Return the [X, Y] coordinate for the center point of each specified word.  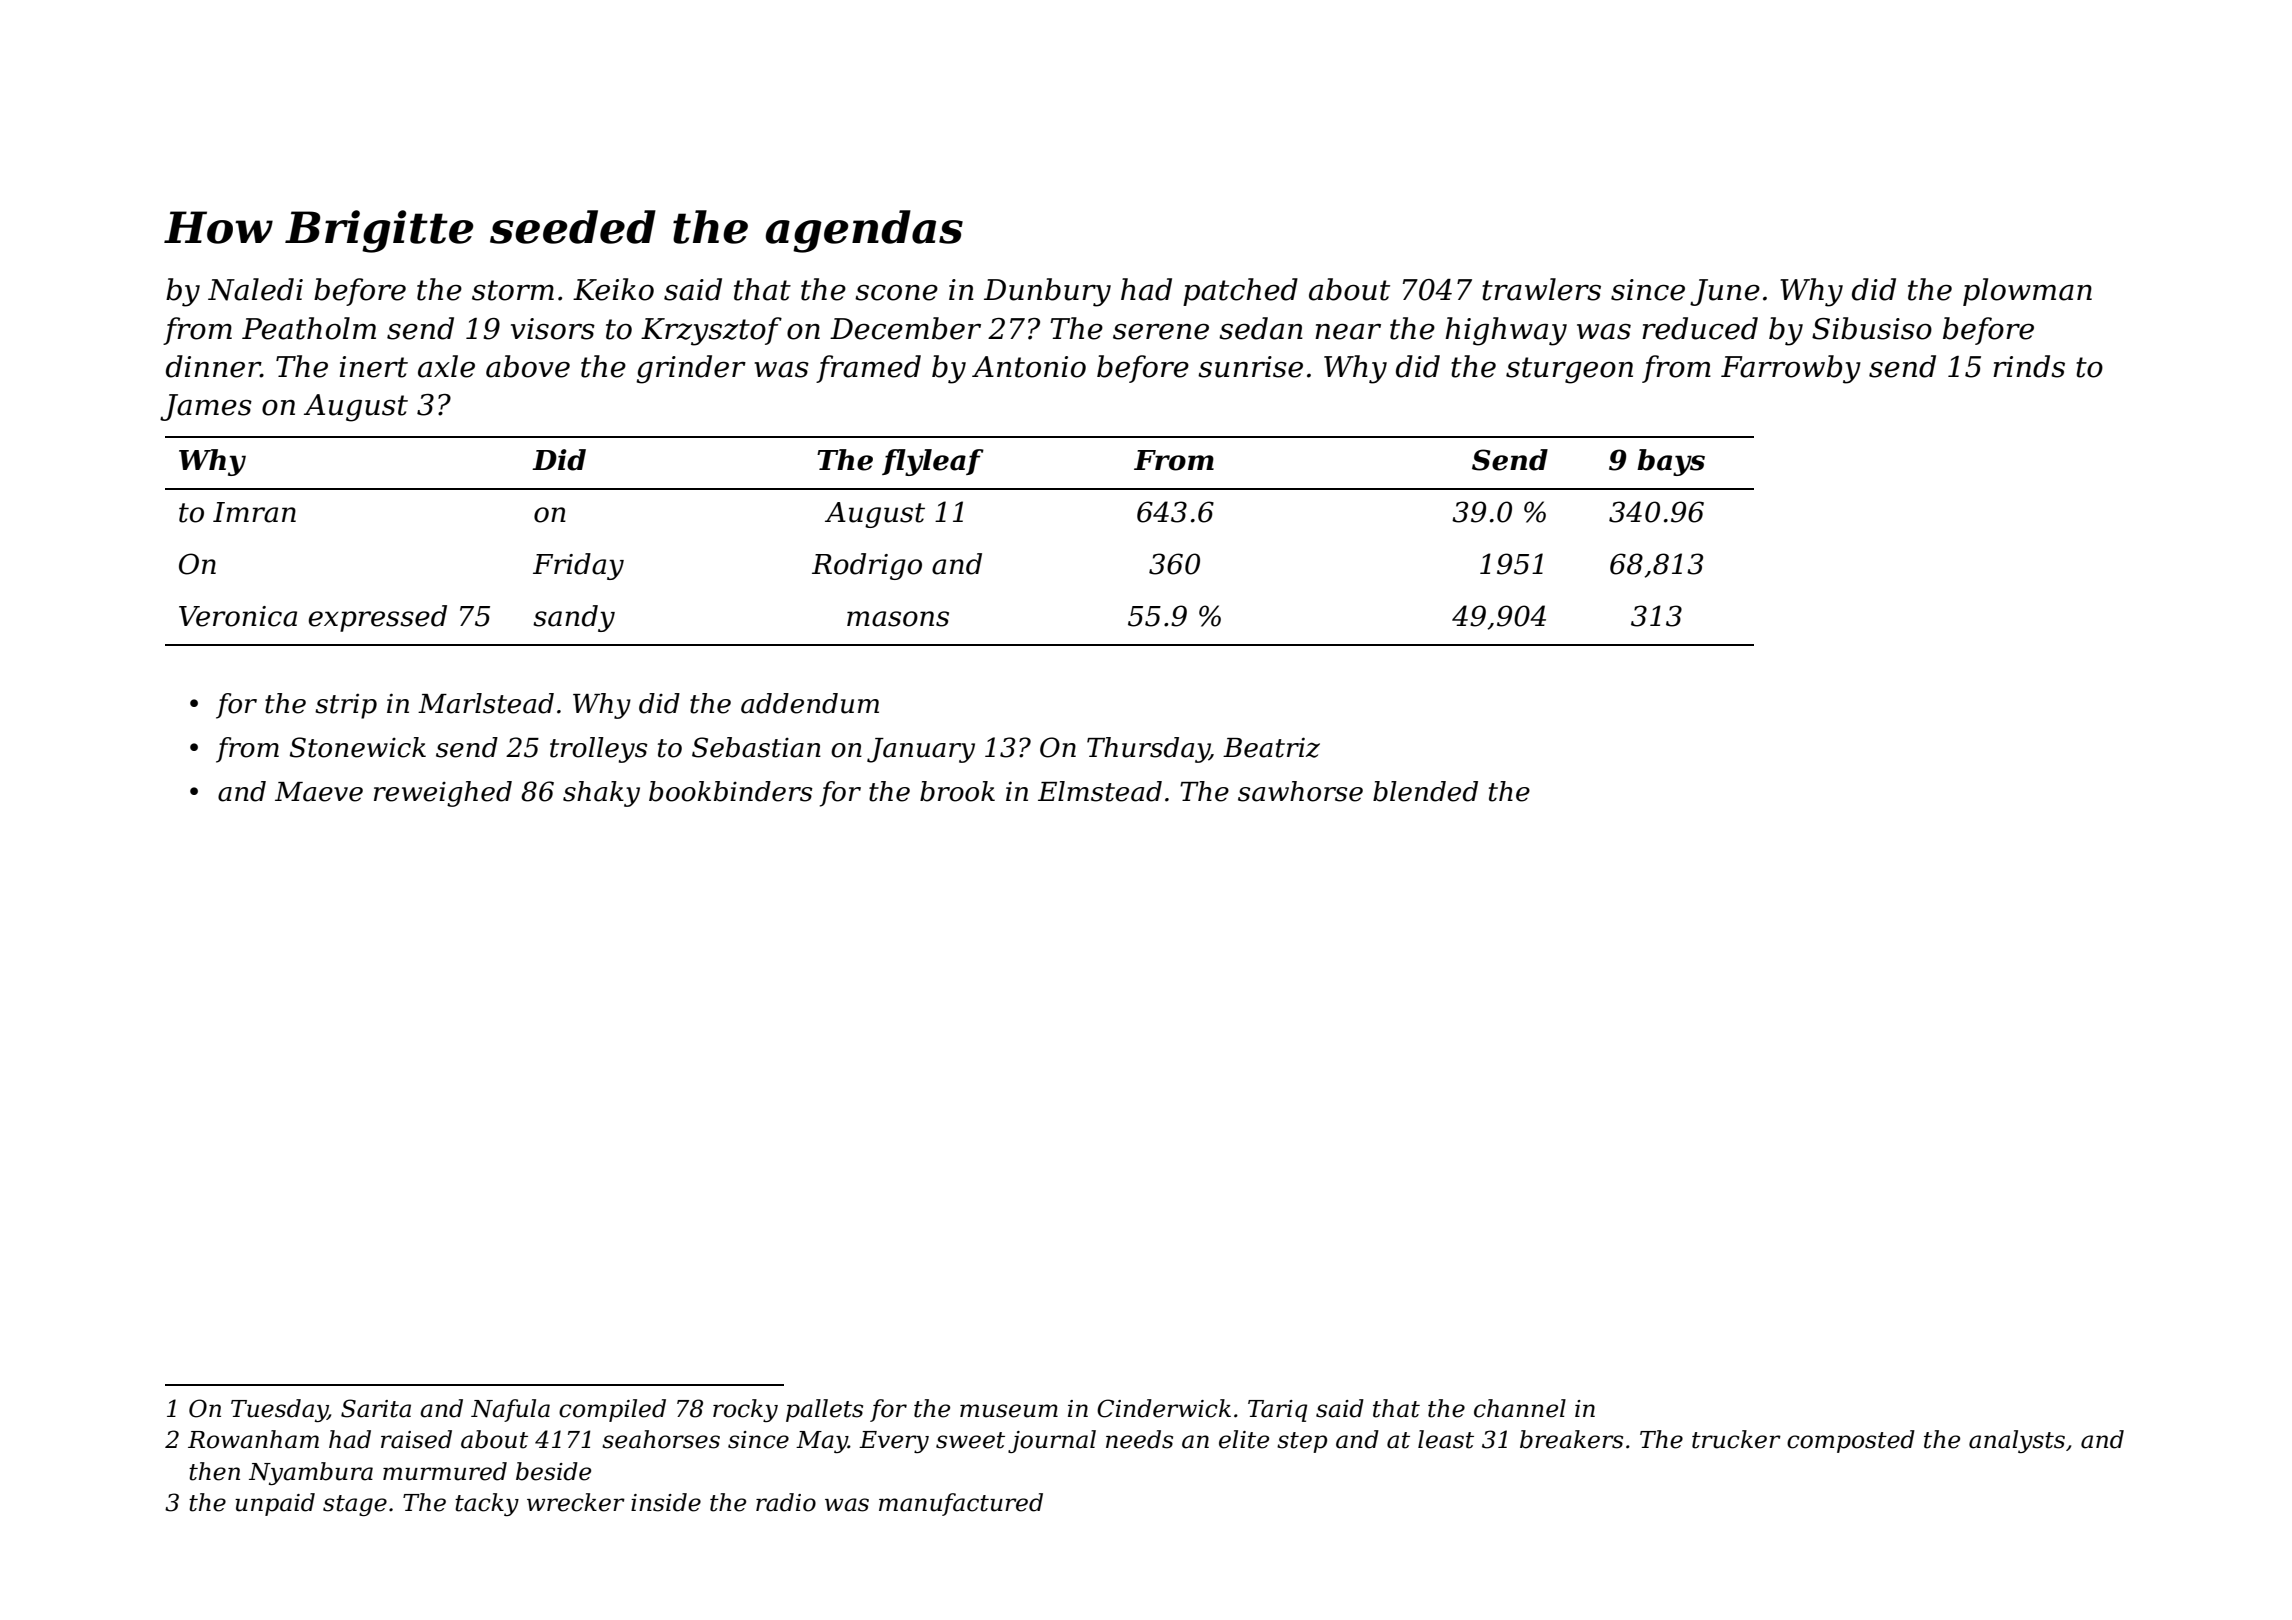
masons [898, 619]
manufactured [961, 1504]
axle [446, 366]
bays [1671, 462]
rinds [2029, 366]
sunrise [1250, 367]
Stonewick [358, 747]
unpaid [275, 1504]
